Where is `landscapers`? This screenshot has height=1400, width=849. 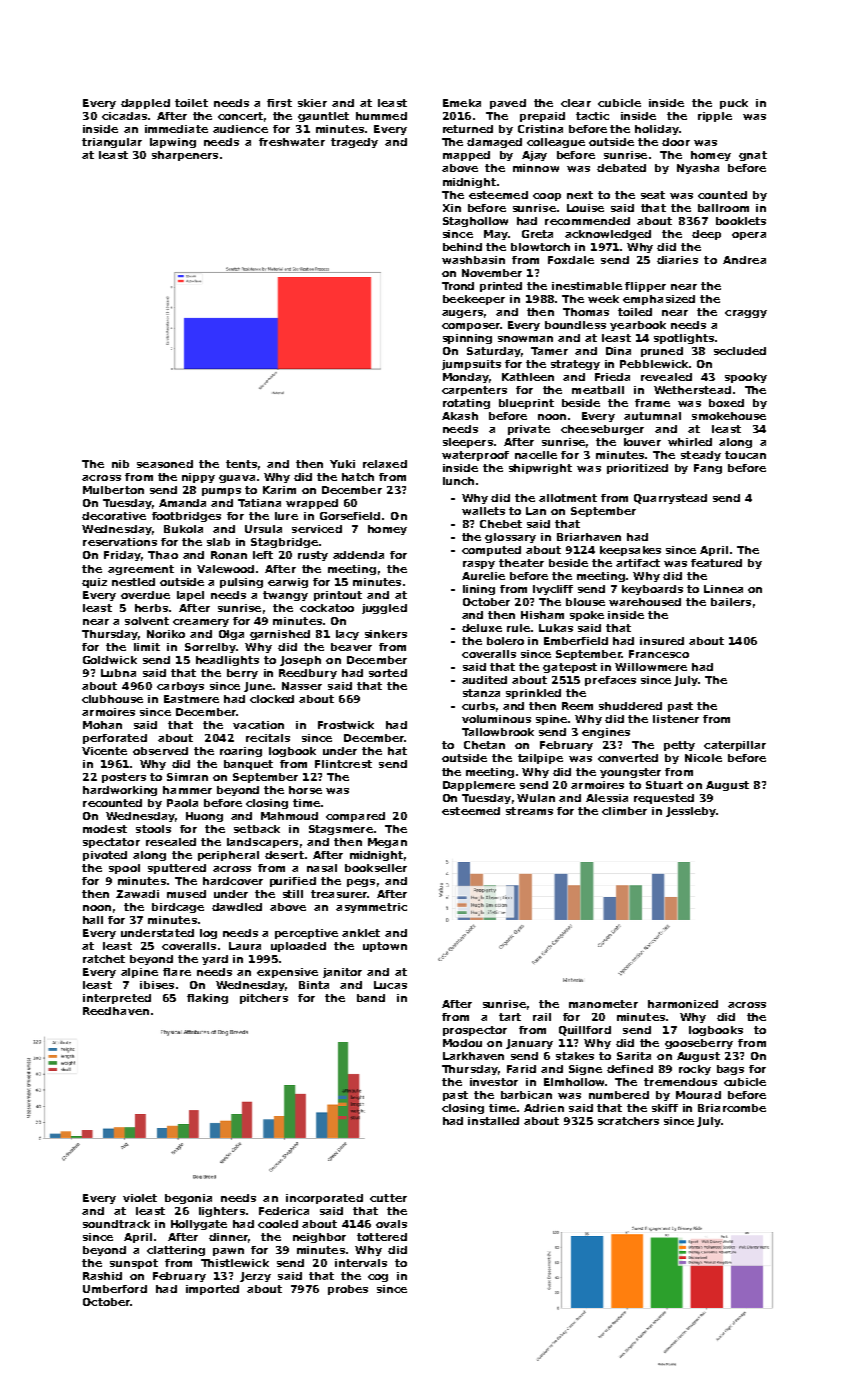 landscapers is located at coordinates (262, 843).
